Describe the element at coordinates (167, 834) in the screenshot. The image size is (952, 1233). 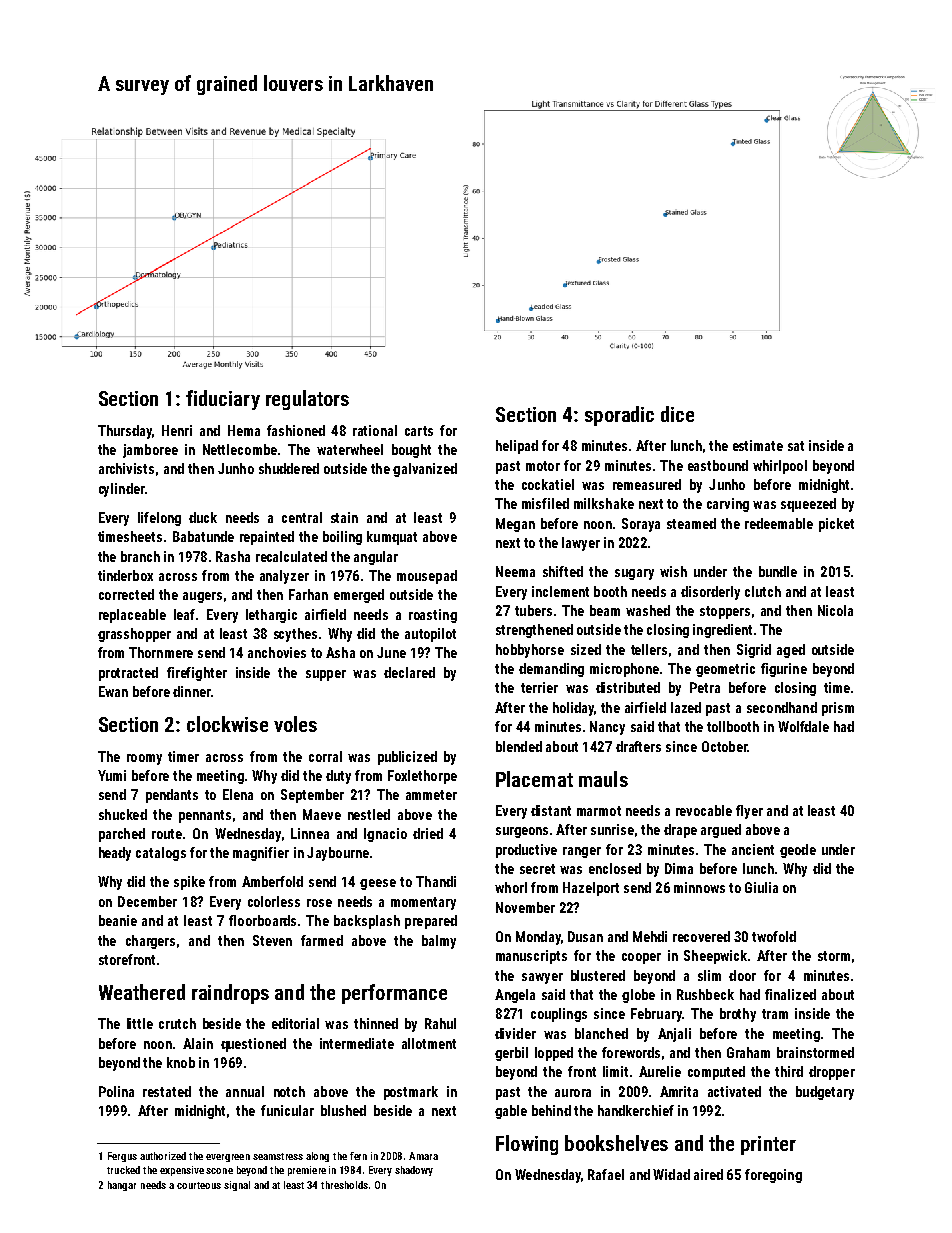
I see `route` at that location.
